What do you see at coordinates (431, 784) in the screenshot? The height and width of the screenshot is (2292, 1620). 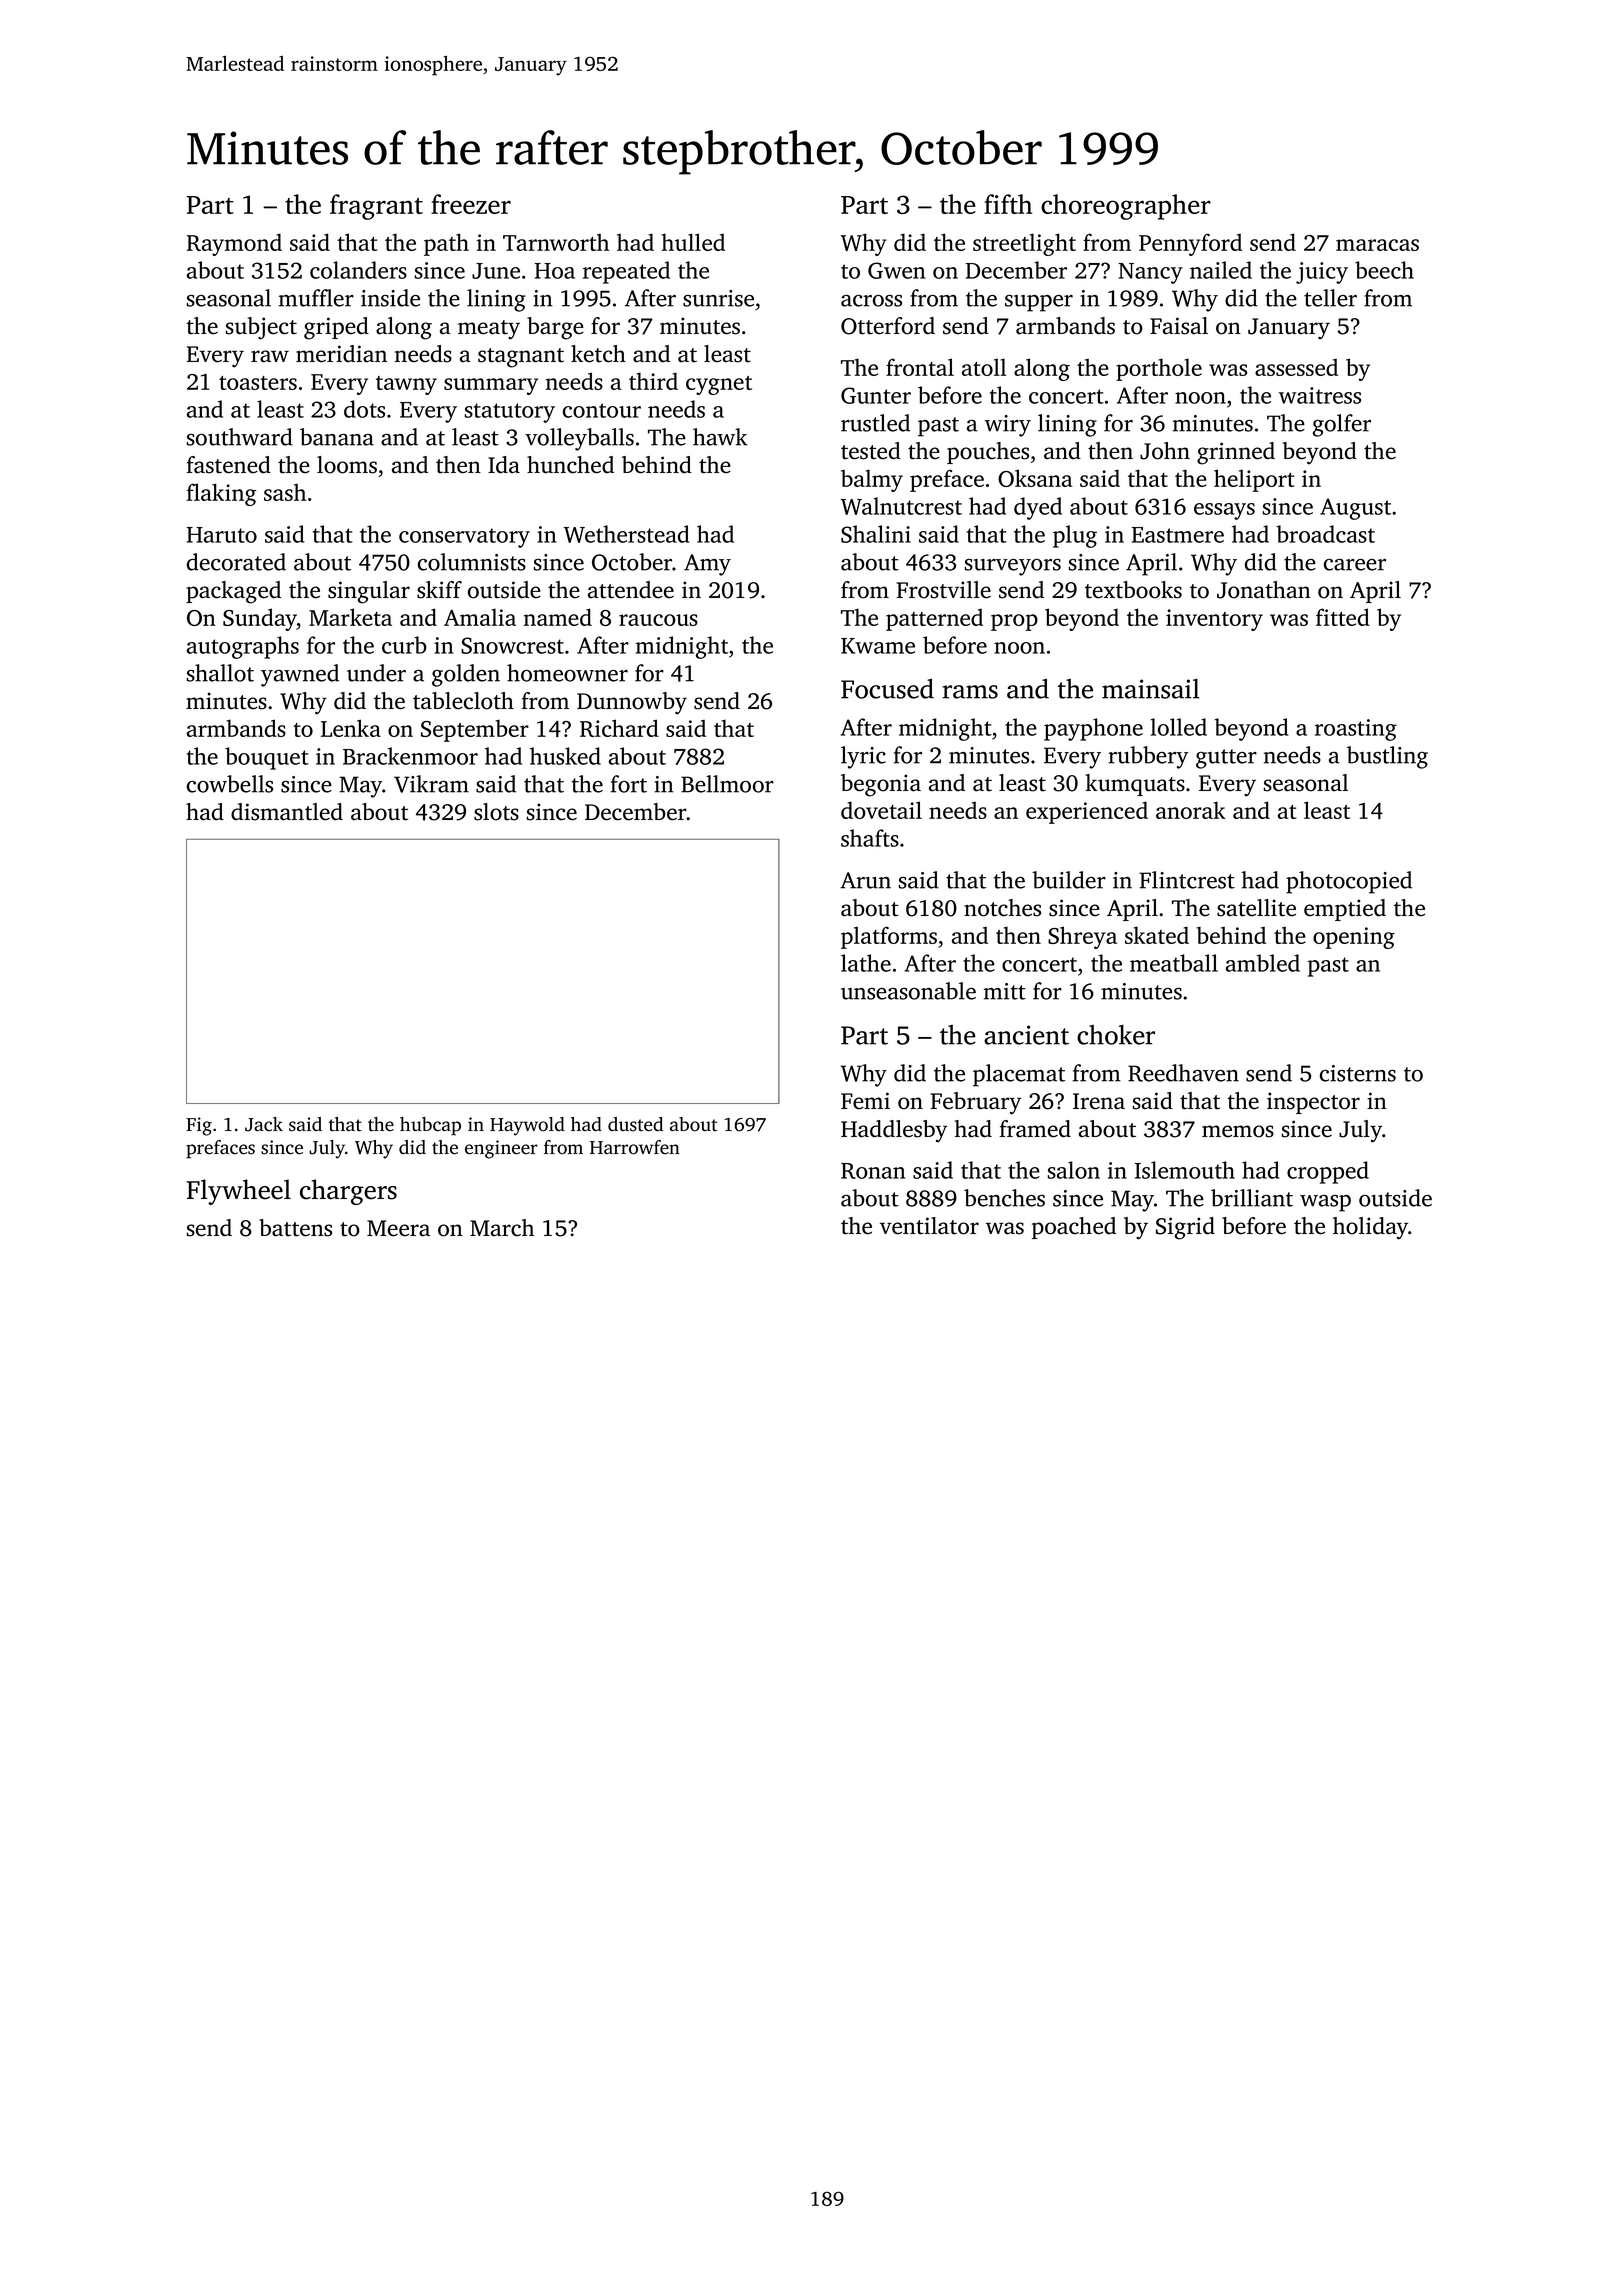 I see `Vikram` at bounding box center [431, 784].
